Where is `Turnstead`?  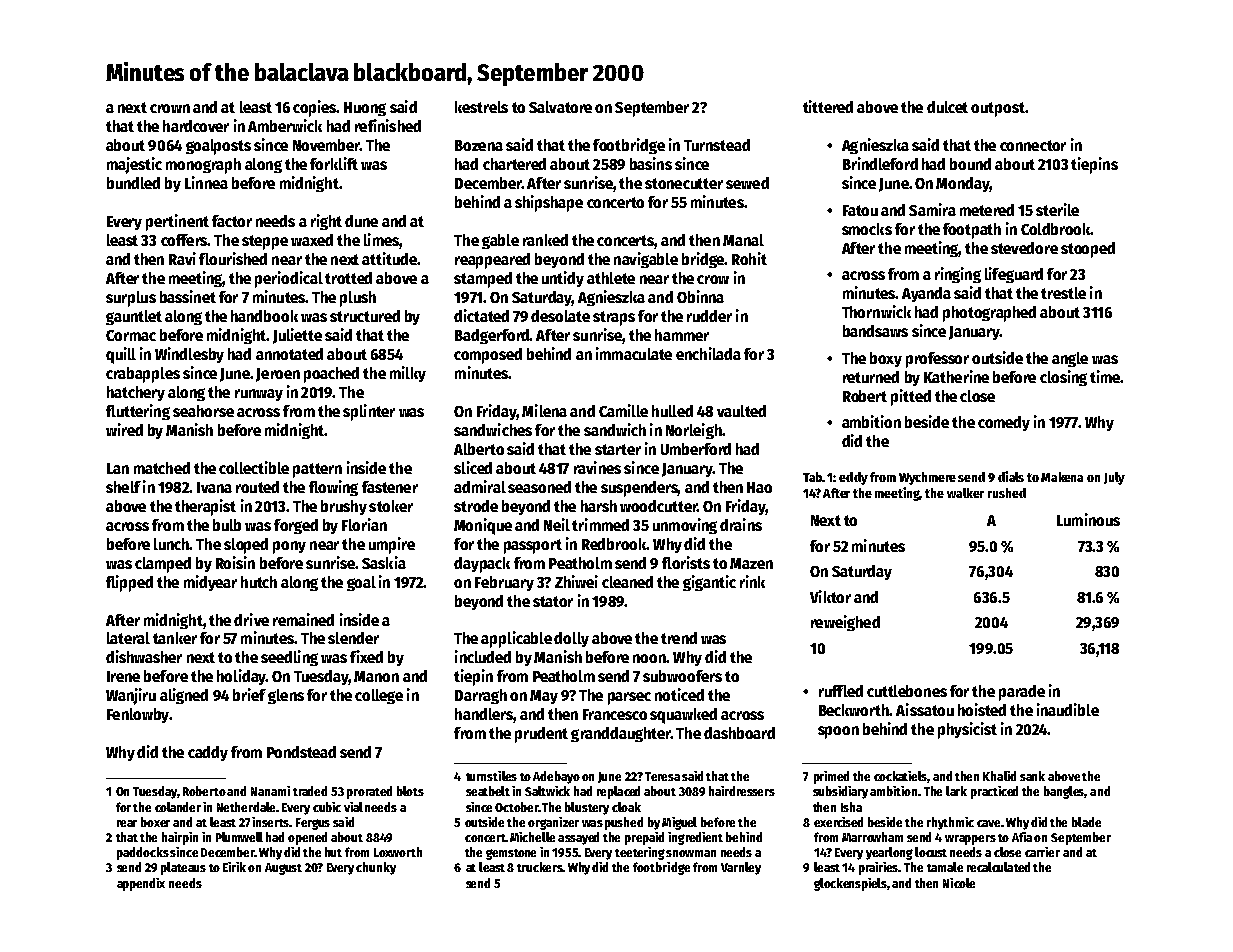 Turnstead is located at coordinates (717, 145).
